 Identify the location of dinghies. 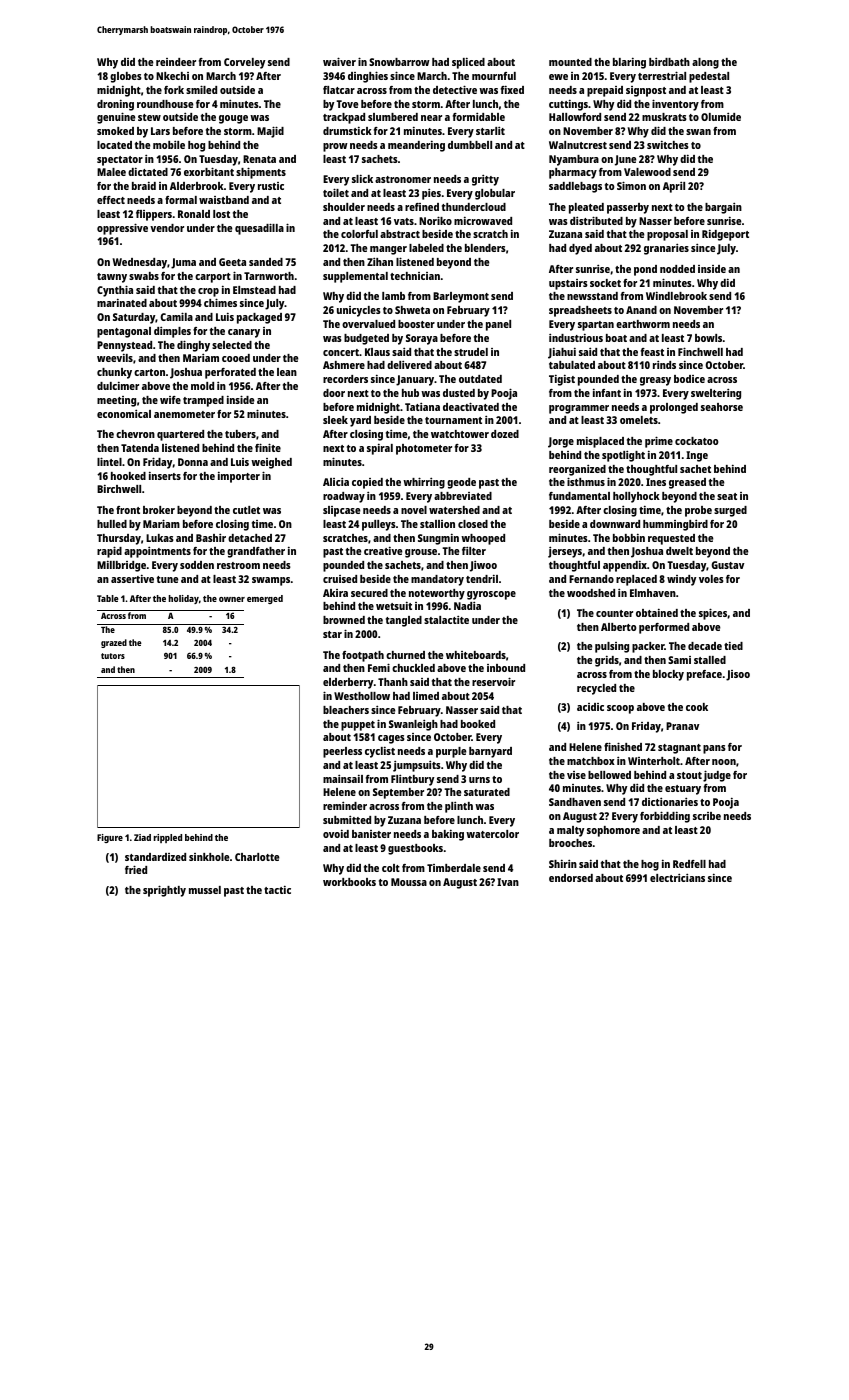
(368, 77).
